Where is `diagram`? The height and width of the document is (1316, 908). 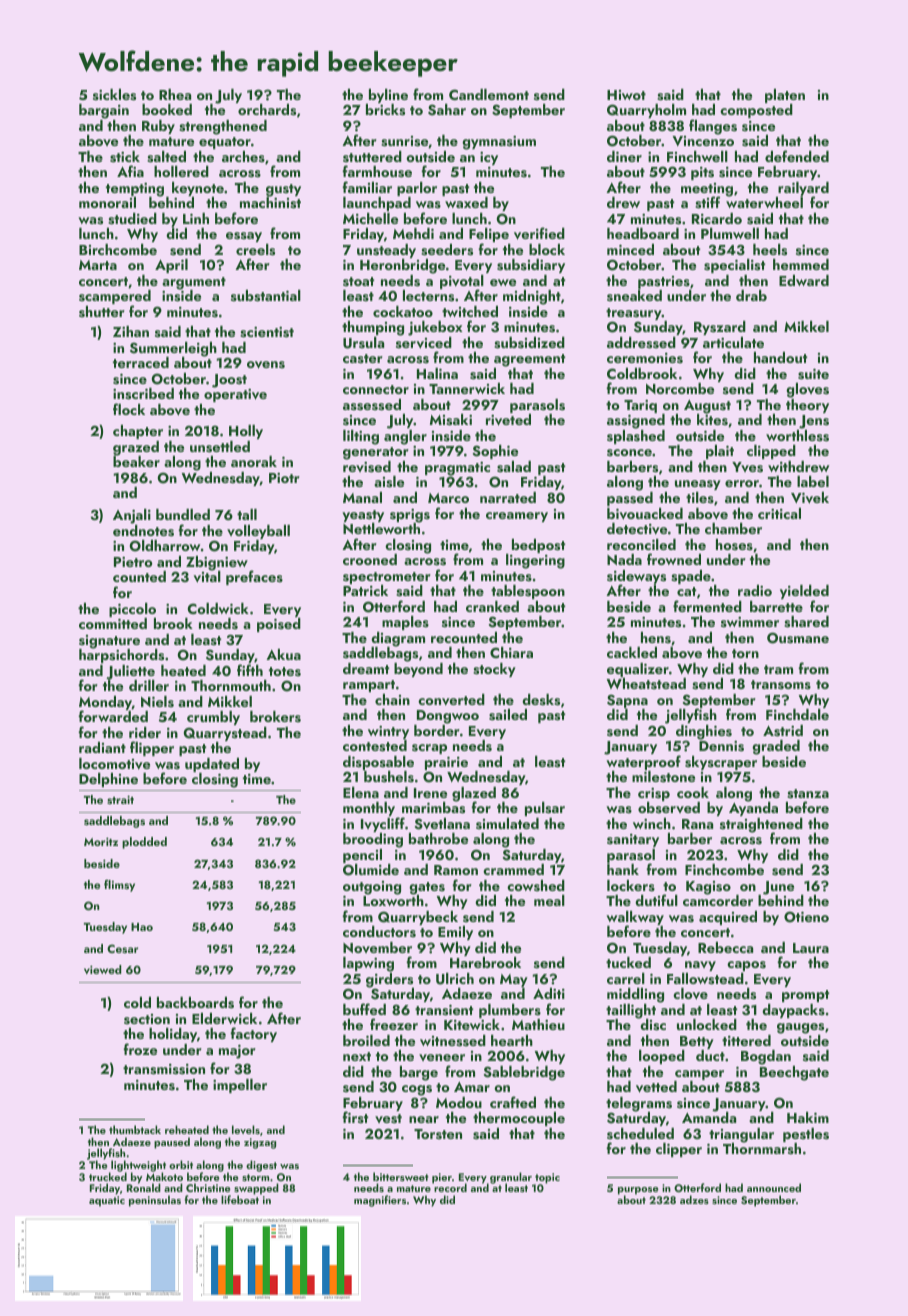
diagram is located at coordinates (398, 639).
